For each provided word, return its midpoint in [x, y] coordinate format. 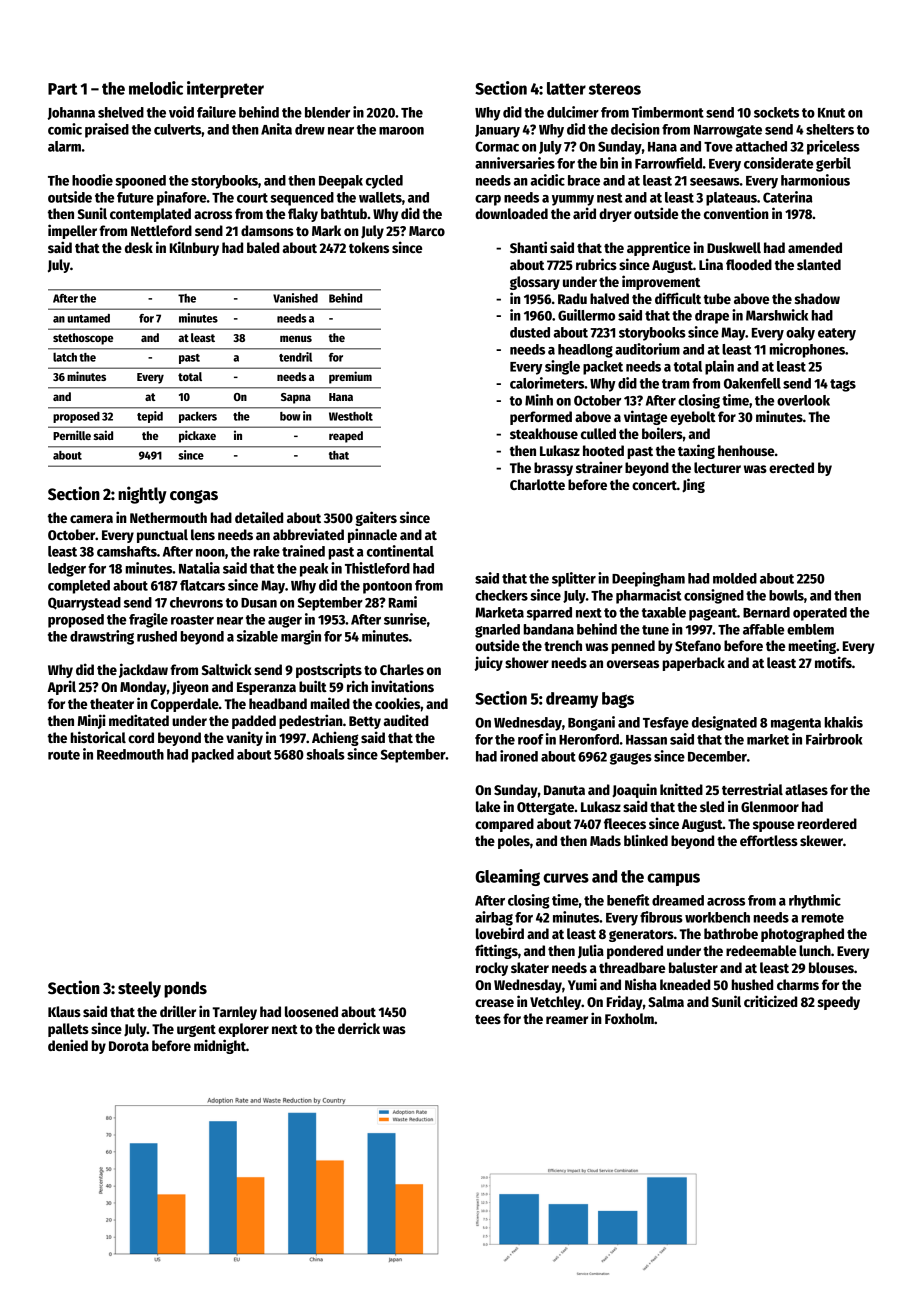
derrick [359, 1028]
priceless [833, 147]
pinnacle [372, 535]
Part [62, 89]
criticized [770, 1001]
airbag [494, 918]
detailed [259, 517]
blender [327, 112]
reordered [827, 823]
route [64, 755]
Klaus [64, 1011]
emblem [810, 629]
